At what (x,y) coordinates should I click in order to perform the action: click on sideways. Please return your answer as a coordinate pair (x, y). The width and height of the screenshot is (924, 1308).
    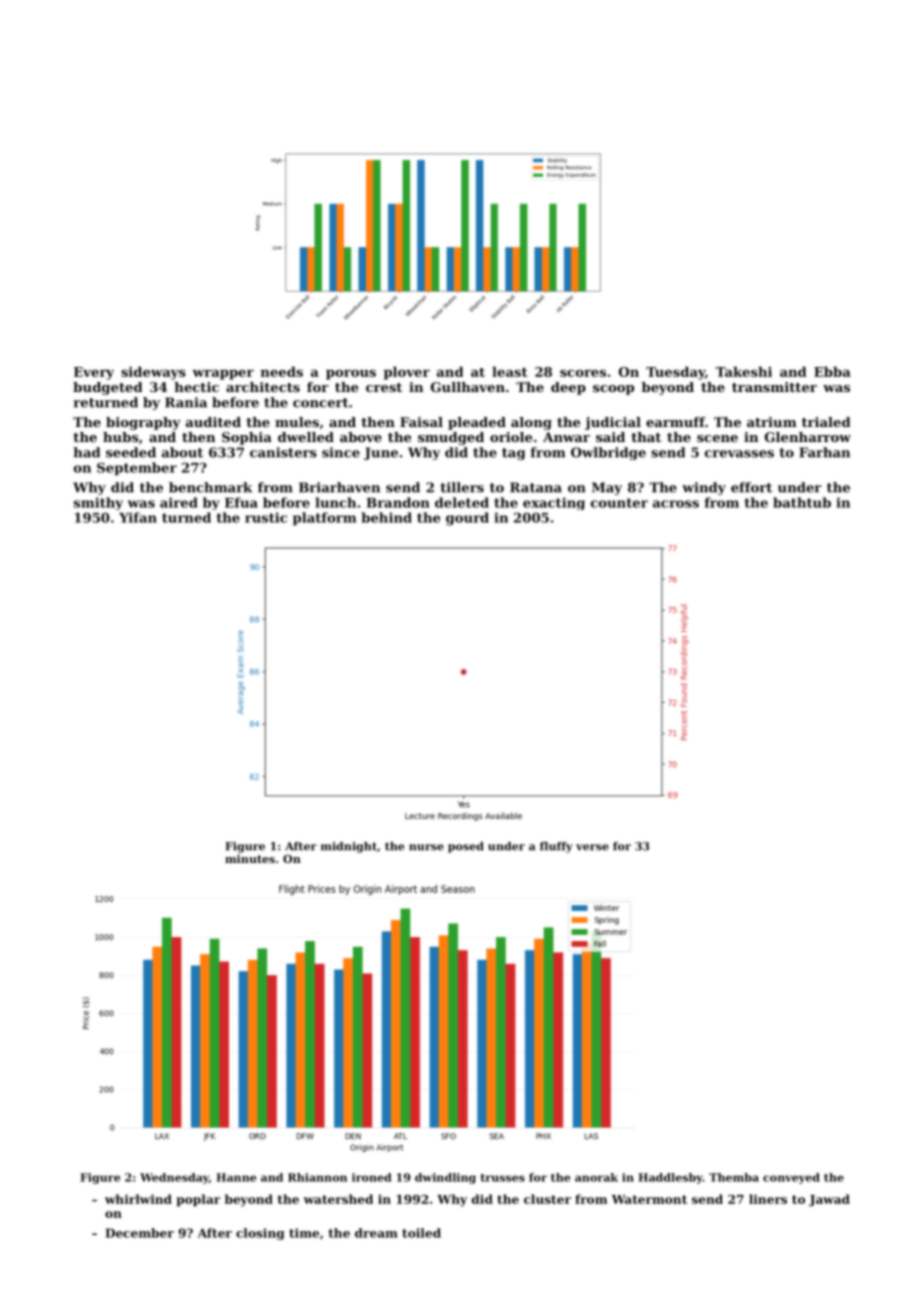
    Looking at the image, I should click on (153, 373).
